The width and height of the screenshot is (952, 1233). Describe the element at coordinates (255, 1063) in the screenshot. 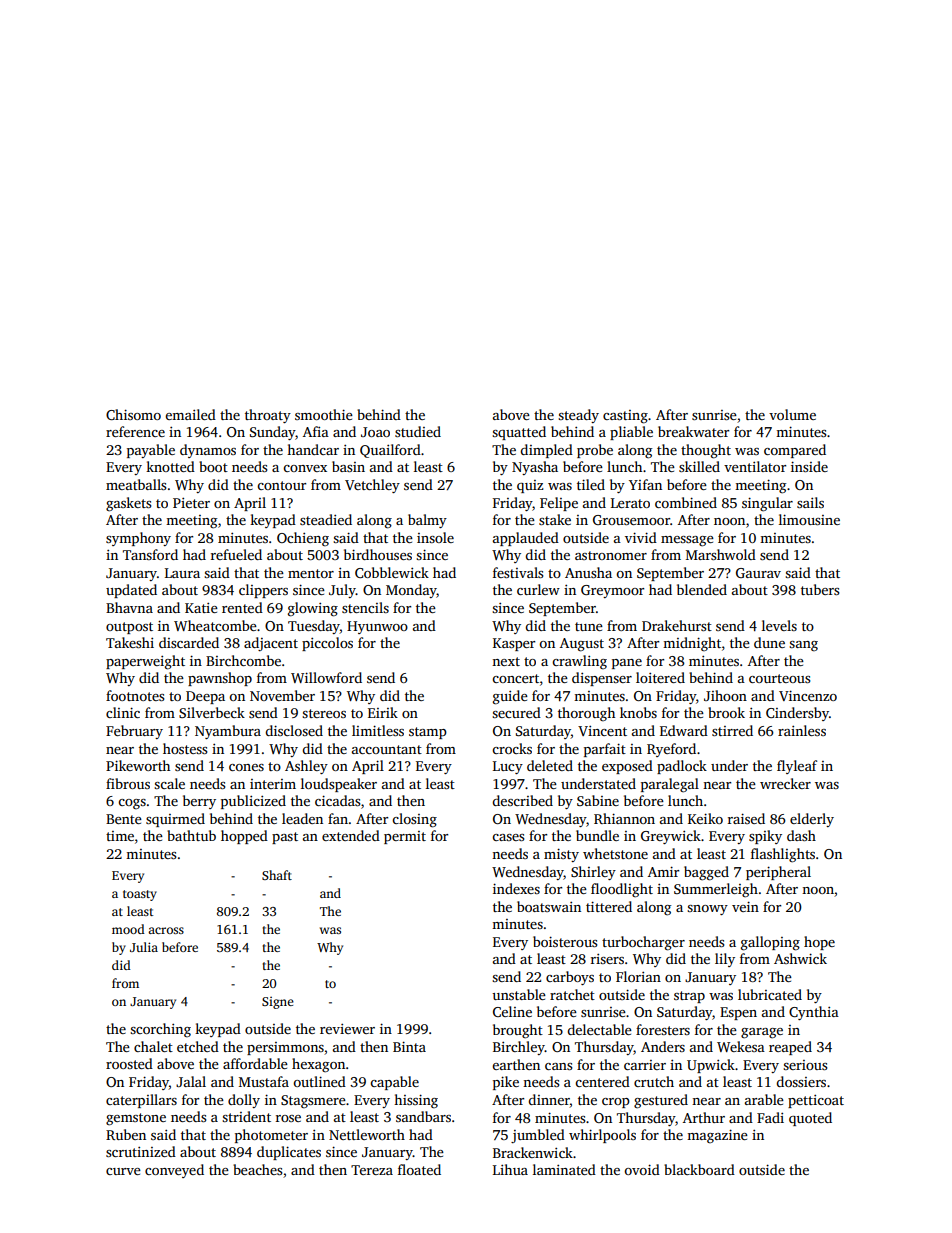

I see `affordable` at that location.
